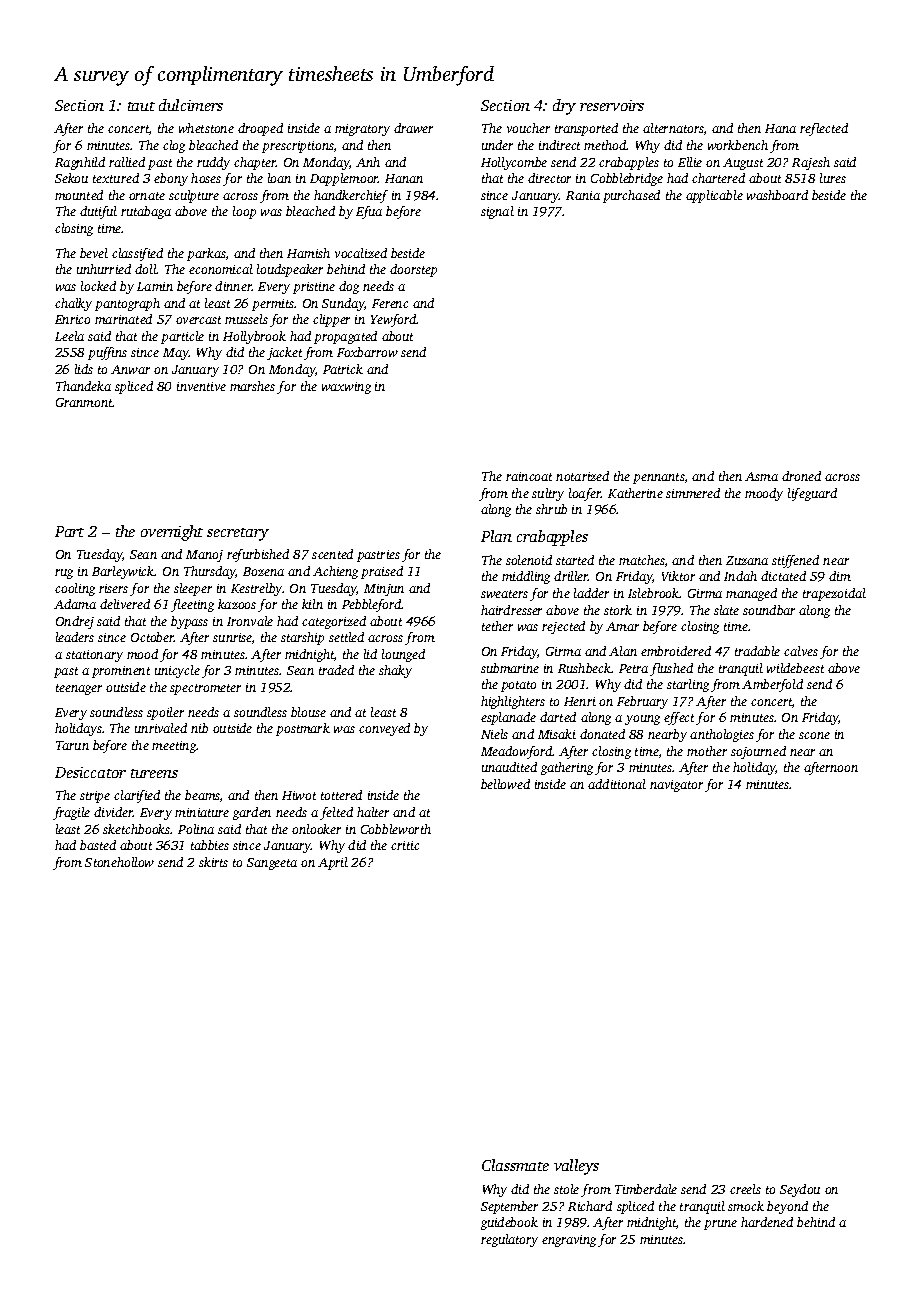 This page has height=1308, width=924. I want to click on tureens, so click(154, 773).
